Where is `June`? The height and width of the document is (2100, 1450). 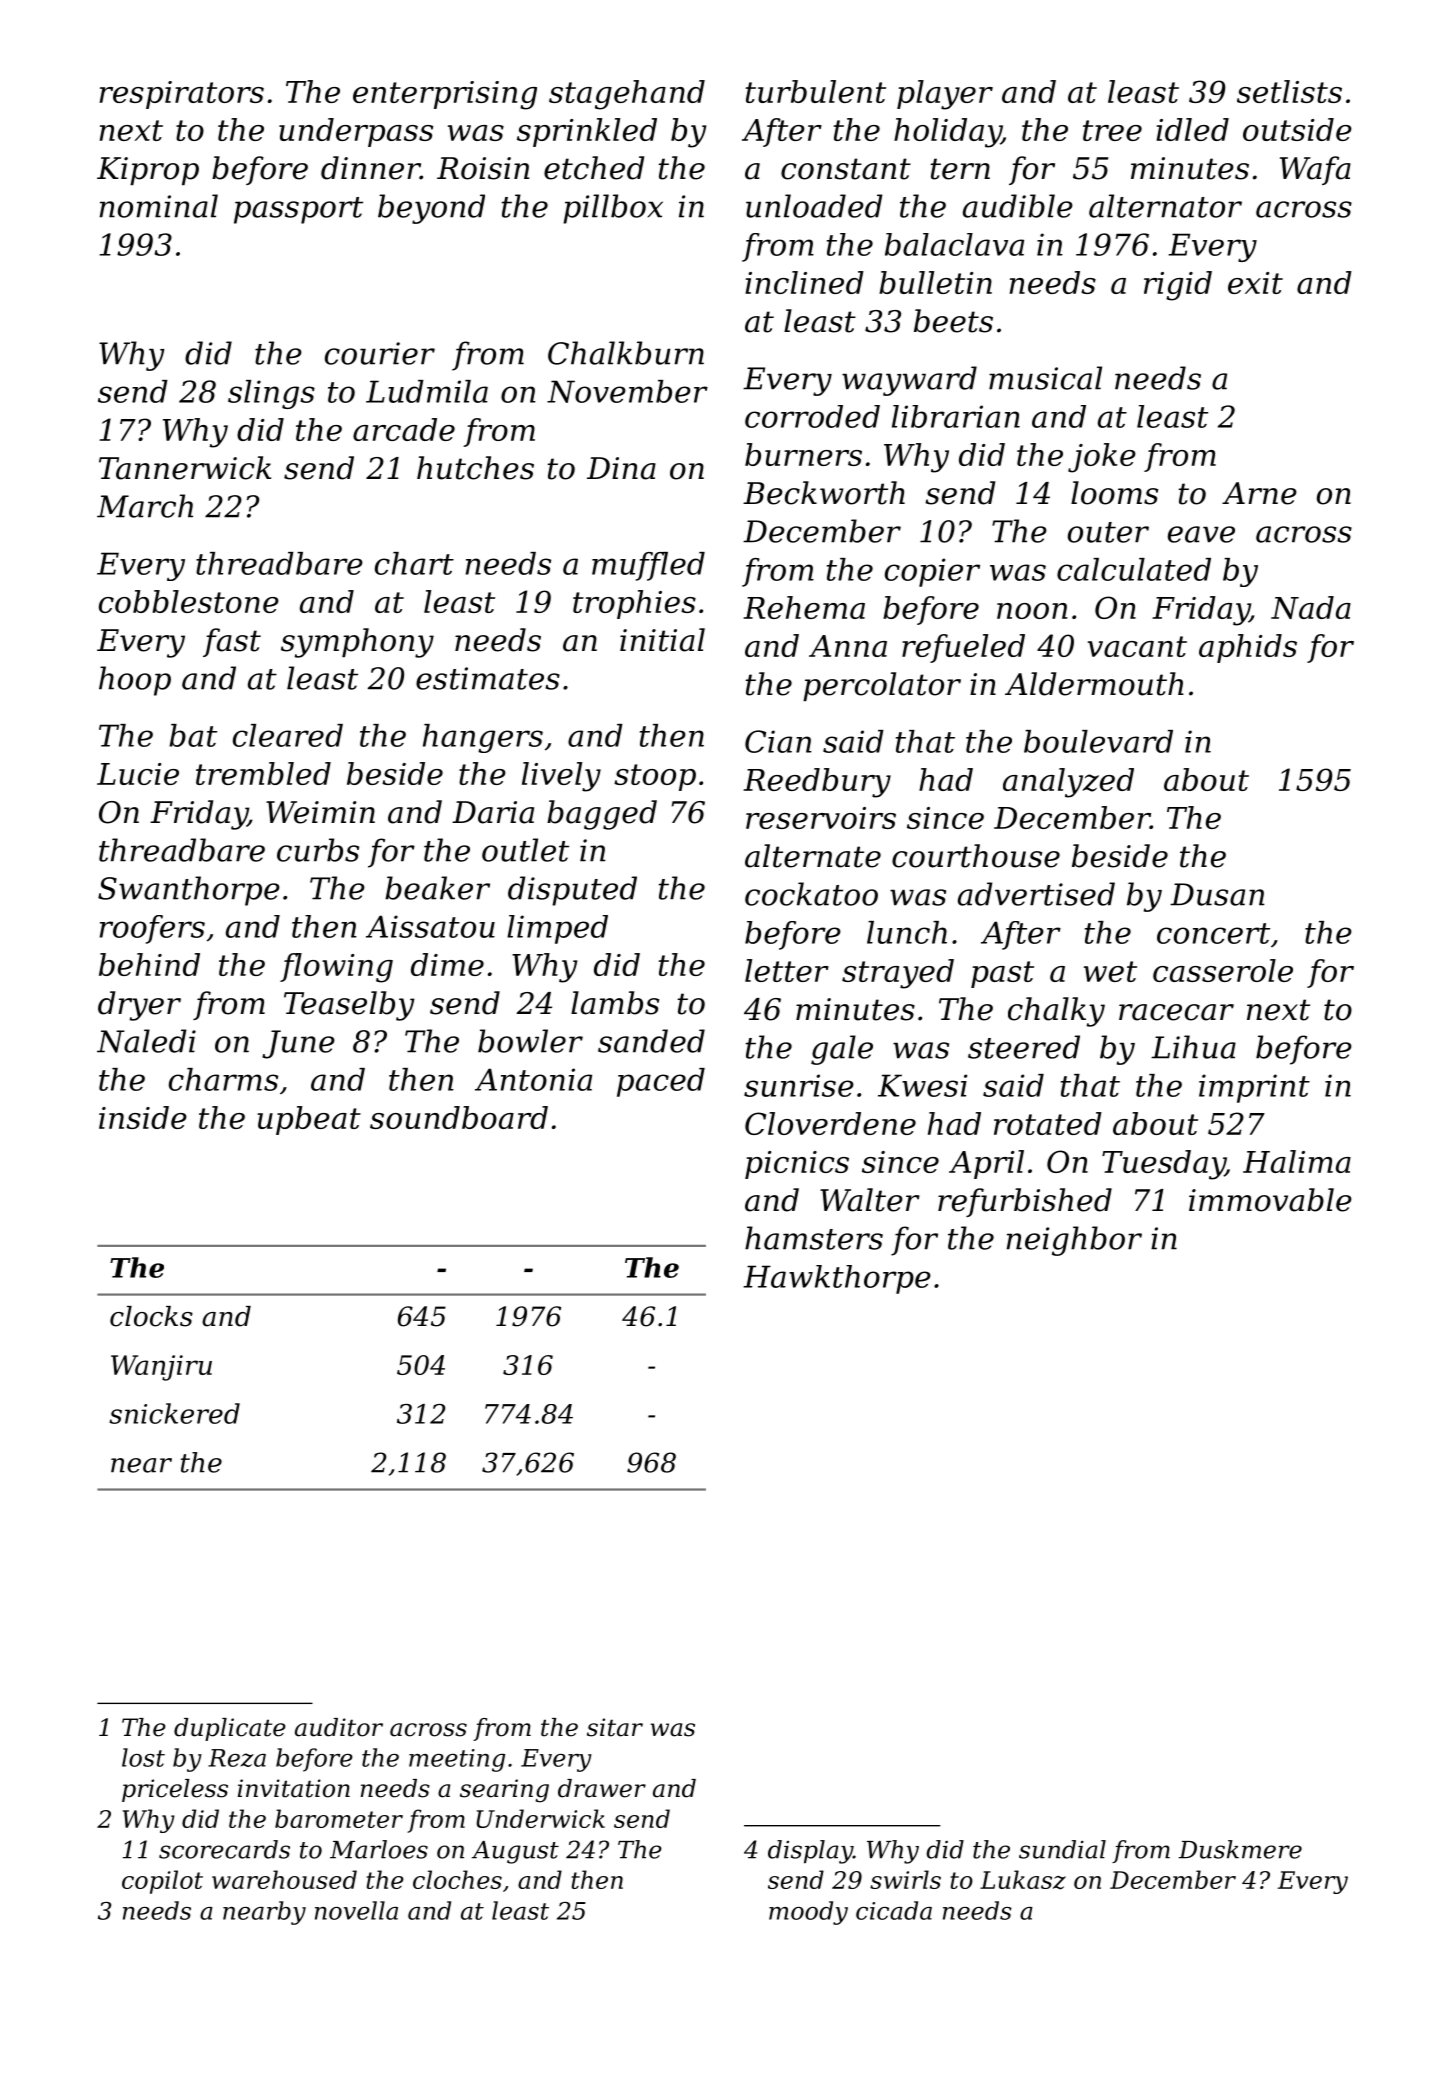 June is located at coordinates (298, 1044).
